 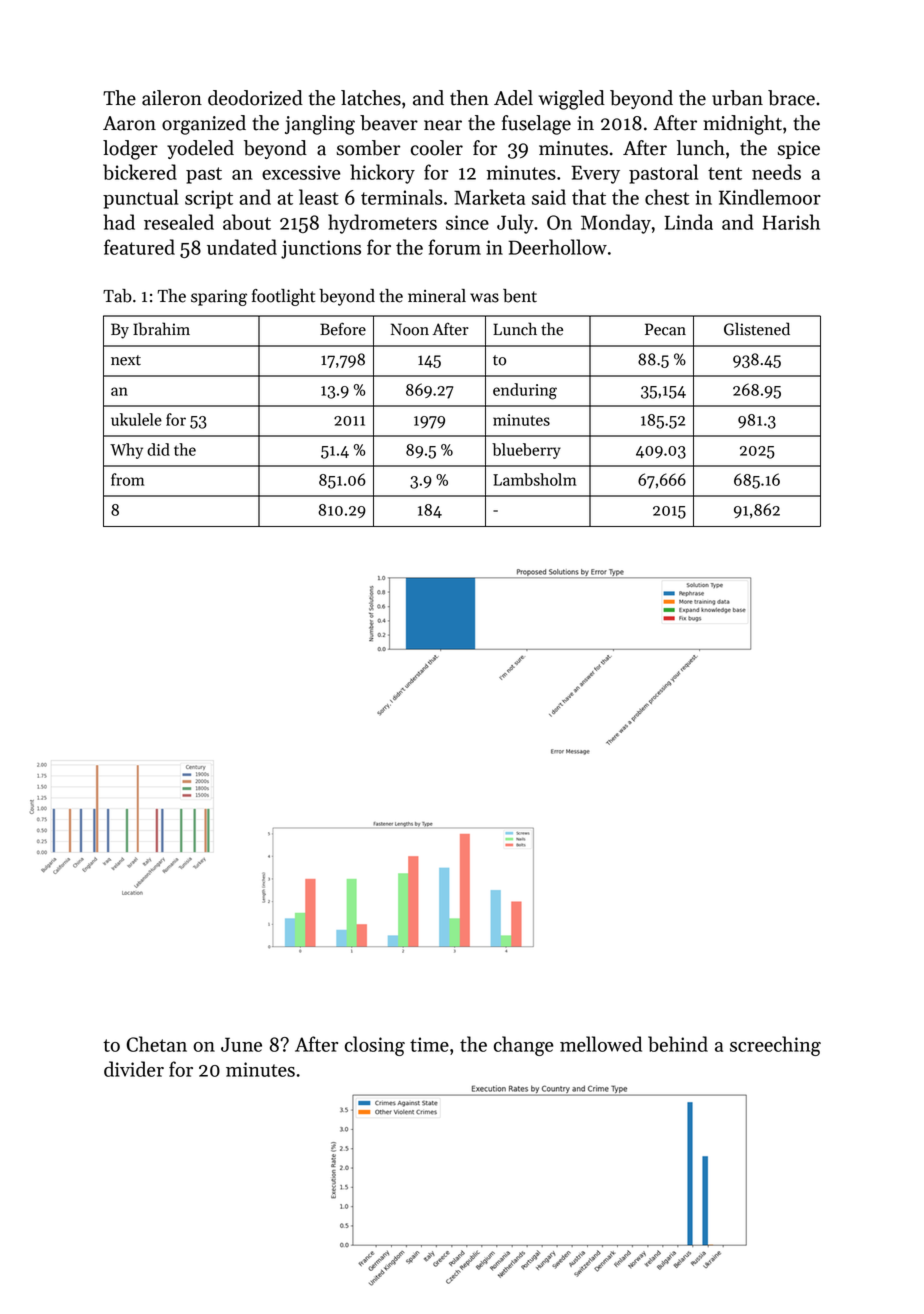 What do you see at coordinates (757, 329) in the screenshot?
I see `Glistened` at bounding box center [757, 329].
